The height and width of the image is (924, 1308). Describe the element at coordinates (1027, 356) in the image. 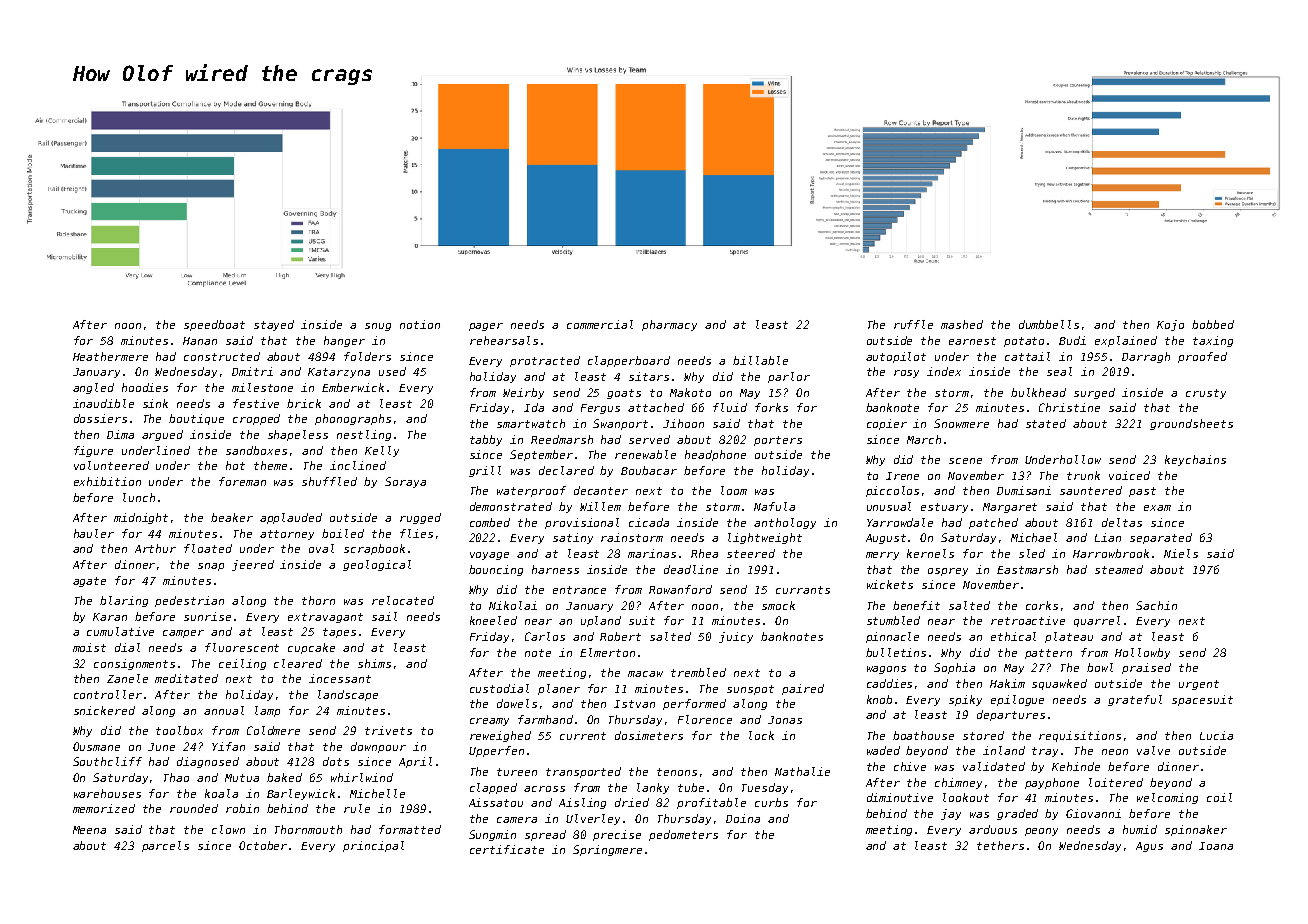

I see `cattail` at that location.
